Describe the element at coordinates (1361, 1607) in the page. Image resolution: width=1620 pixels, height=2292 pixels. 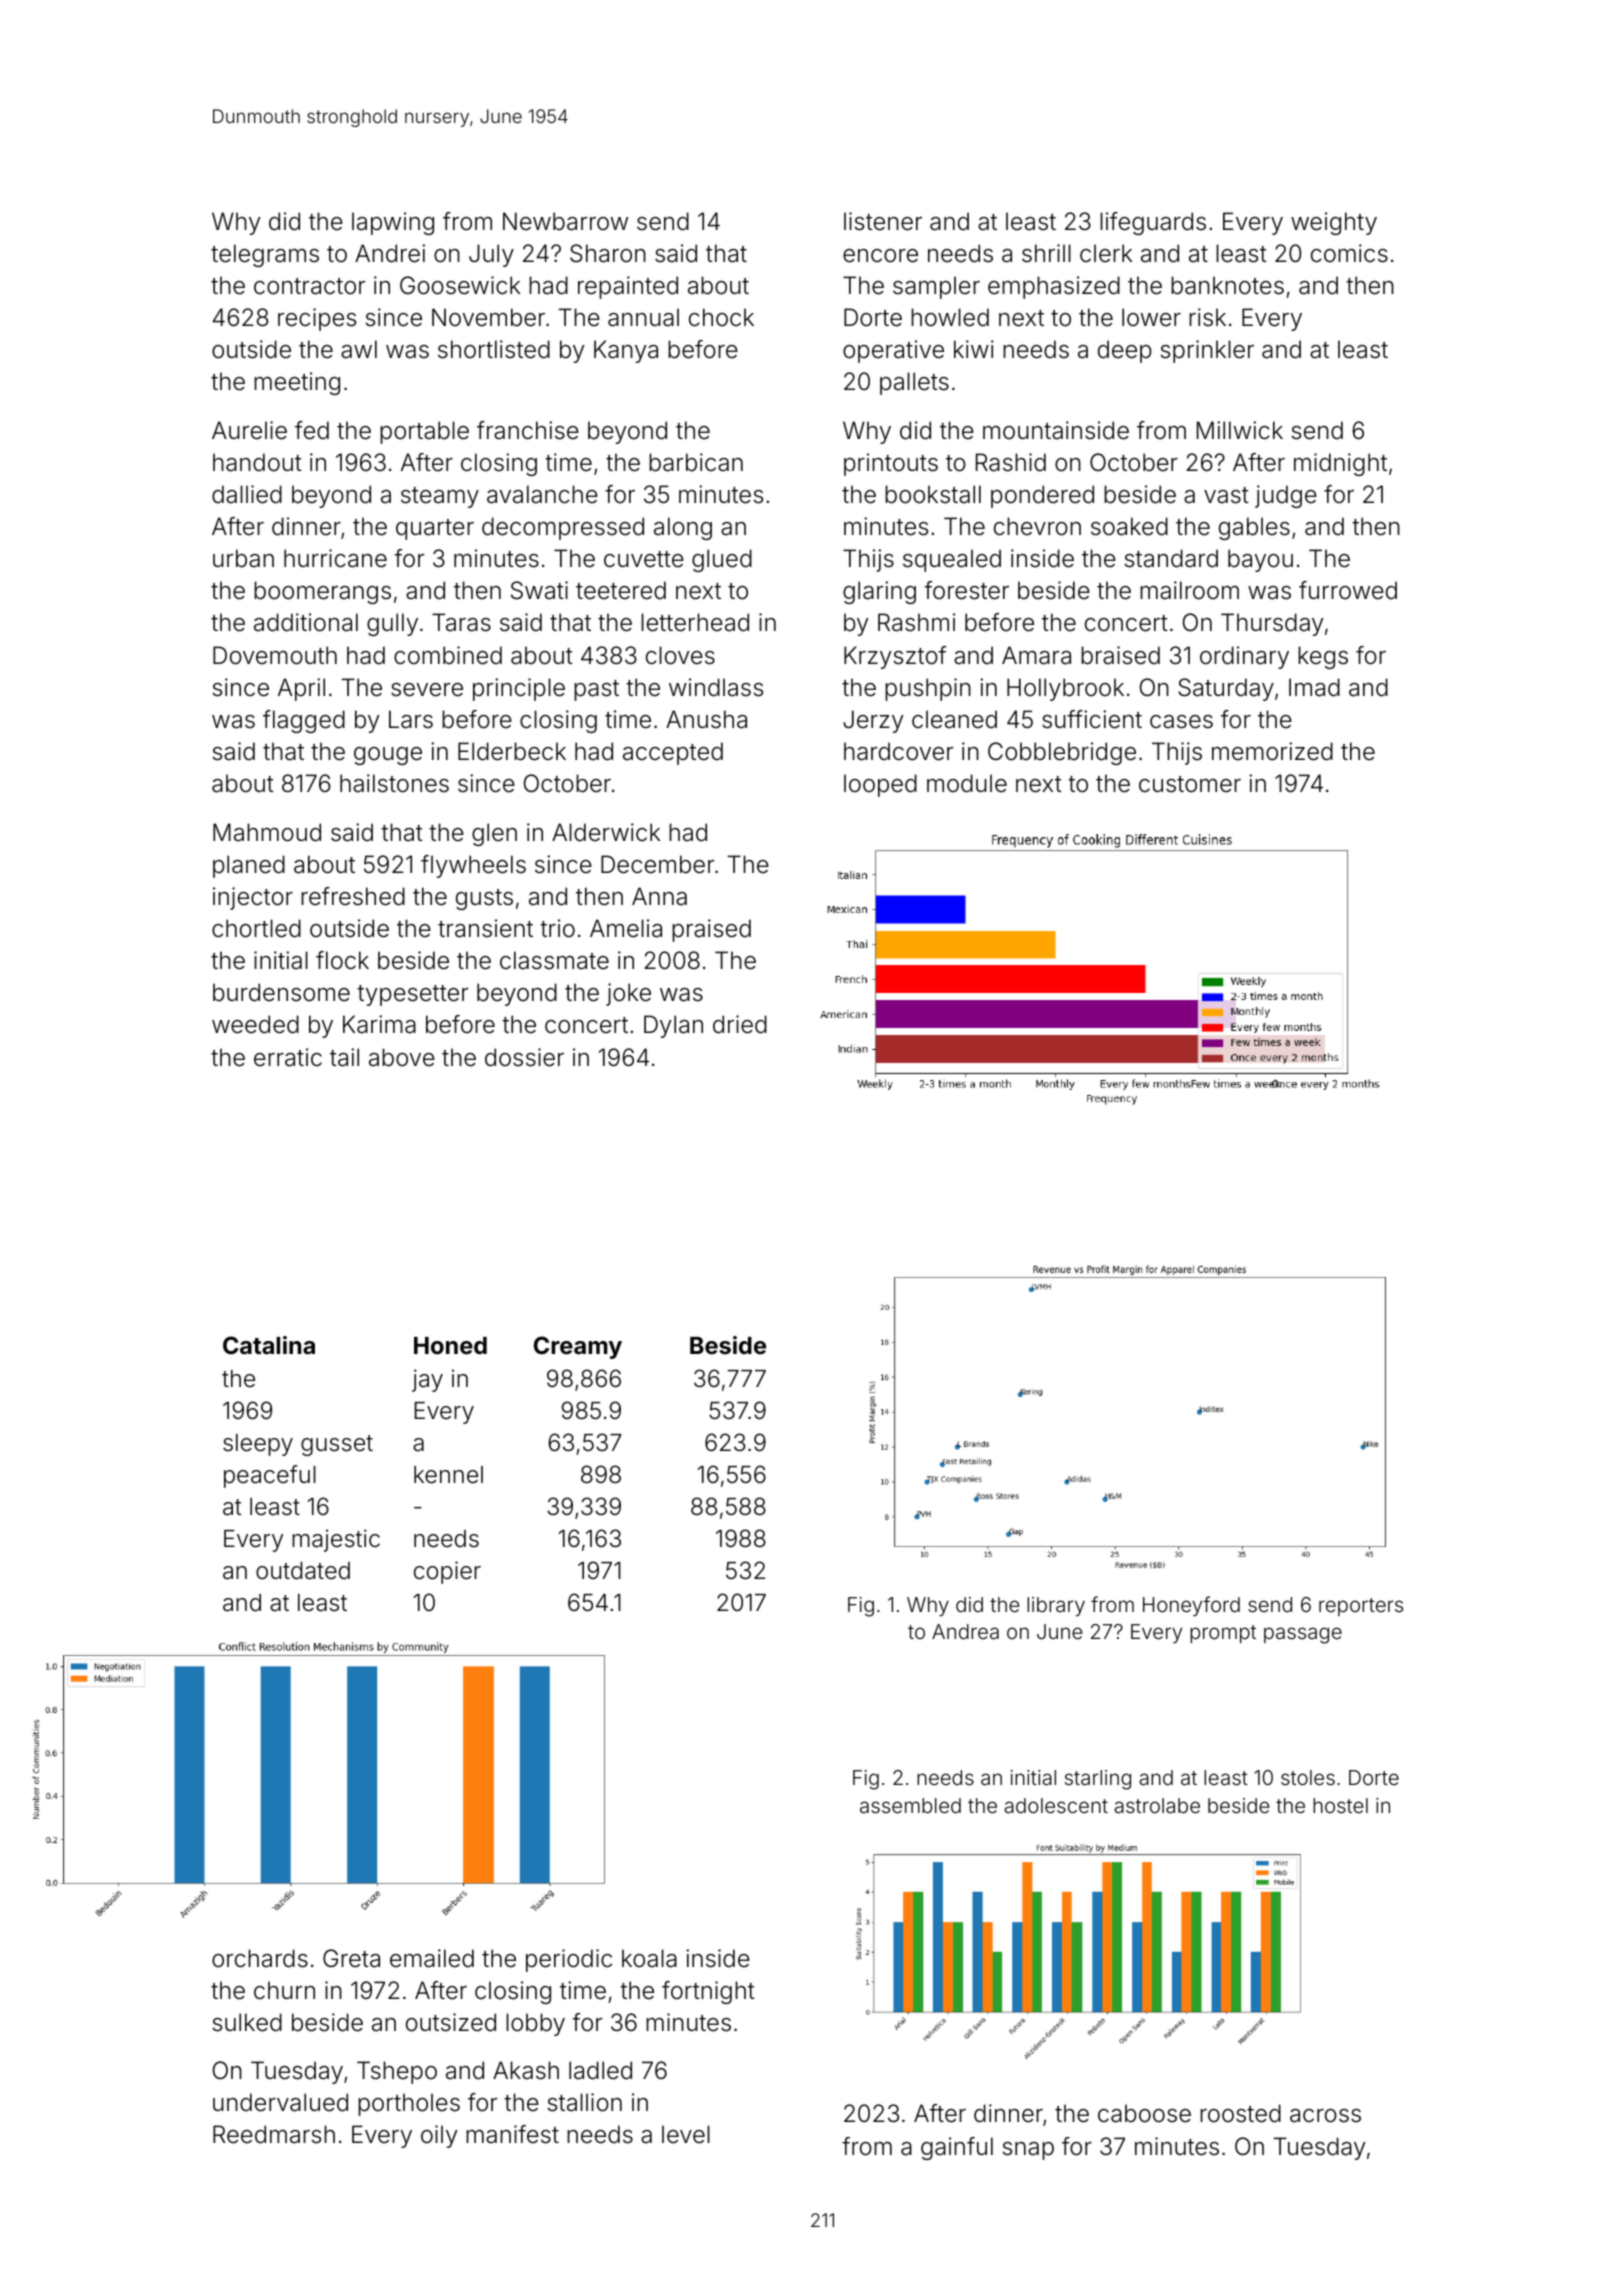
I see `reporters` at that location.
